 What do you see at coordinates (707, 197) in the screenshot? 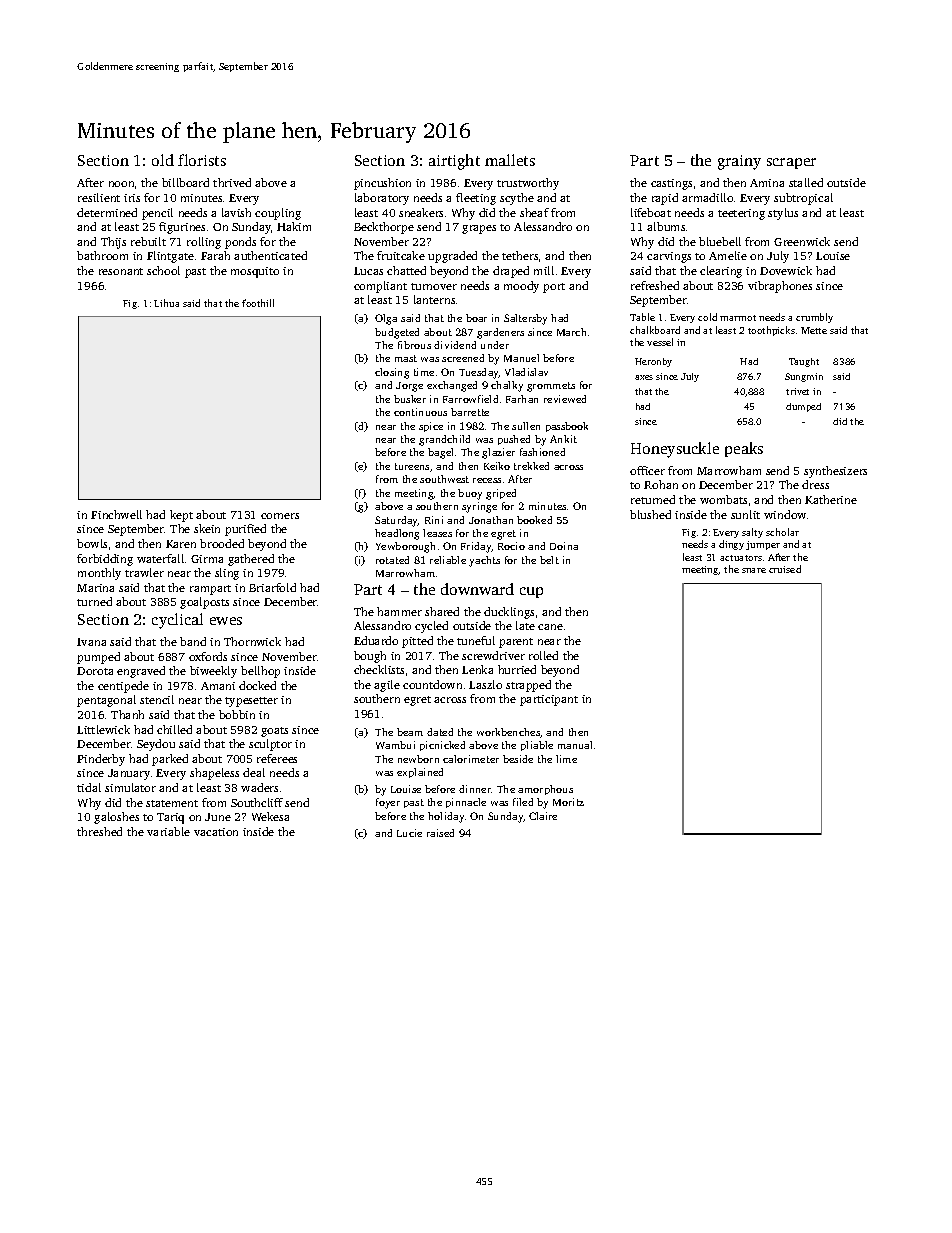
I see `armadillo` at bounding box center [707, 197].
